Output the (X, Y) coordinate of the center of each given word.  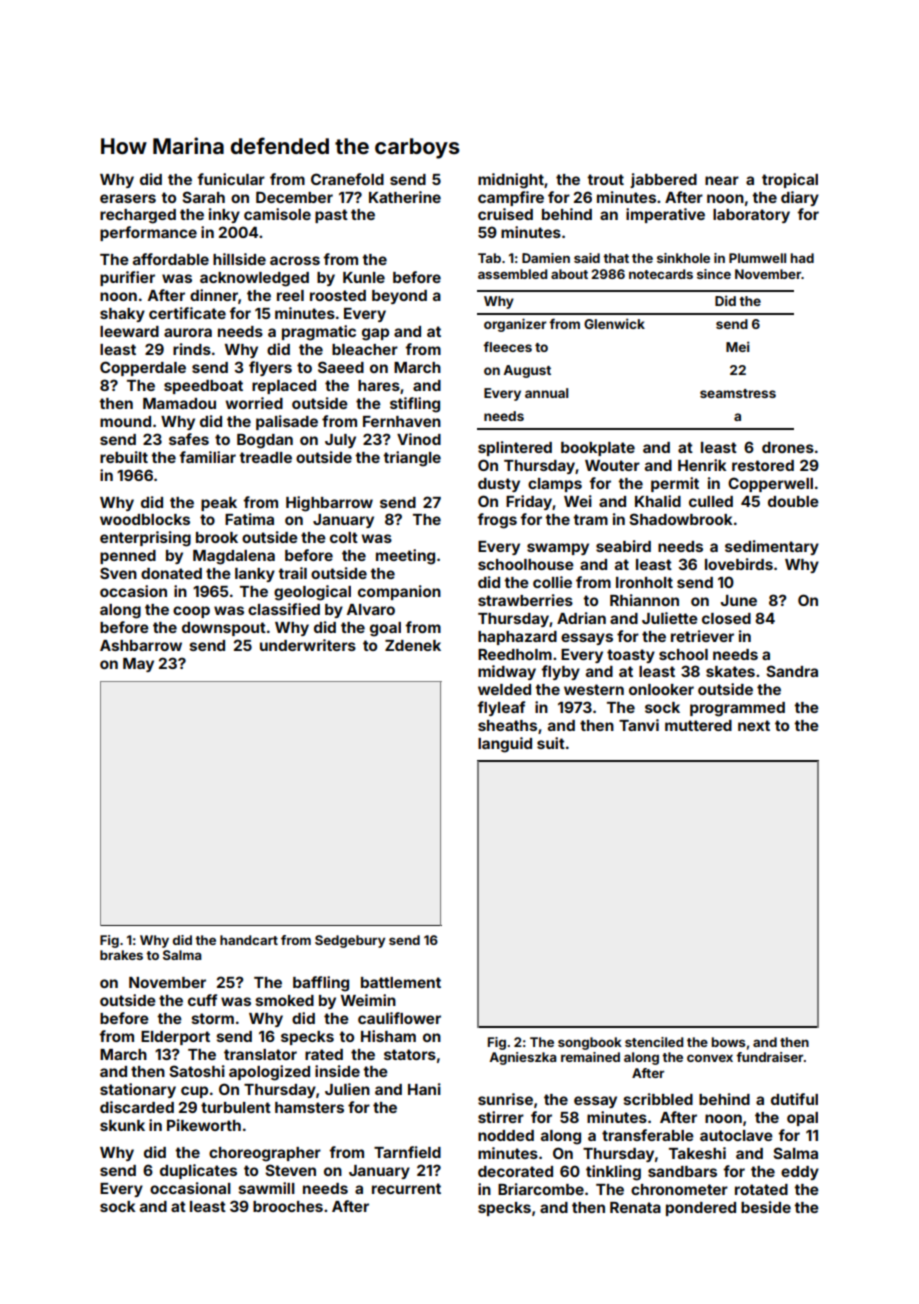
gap (375, 334)
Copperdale (143, 368)
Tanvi (639, 725)
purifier (127, 278)
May (138, 665)
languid (505, 745)
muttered (698, 725)
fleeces (507, 346)
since (714, 274)
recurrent (406, 1188)
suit (551, 743)
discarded (137, 1107)
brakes (121, 955)
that (616, 258)
